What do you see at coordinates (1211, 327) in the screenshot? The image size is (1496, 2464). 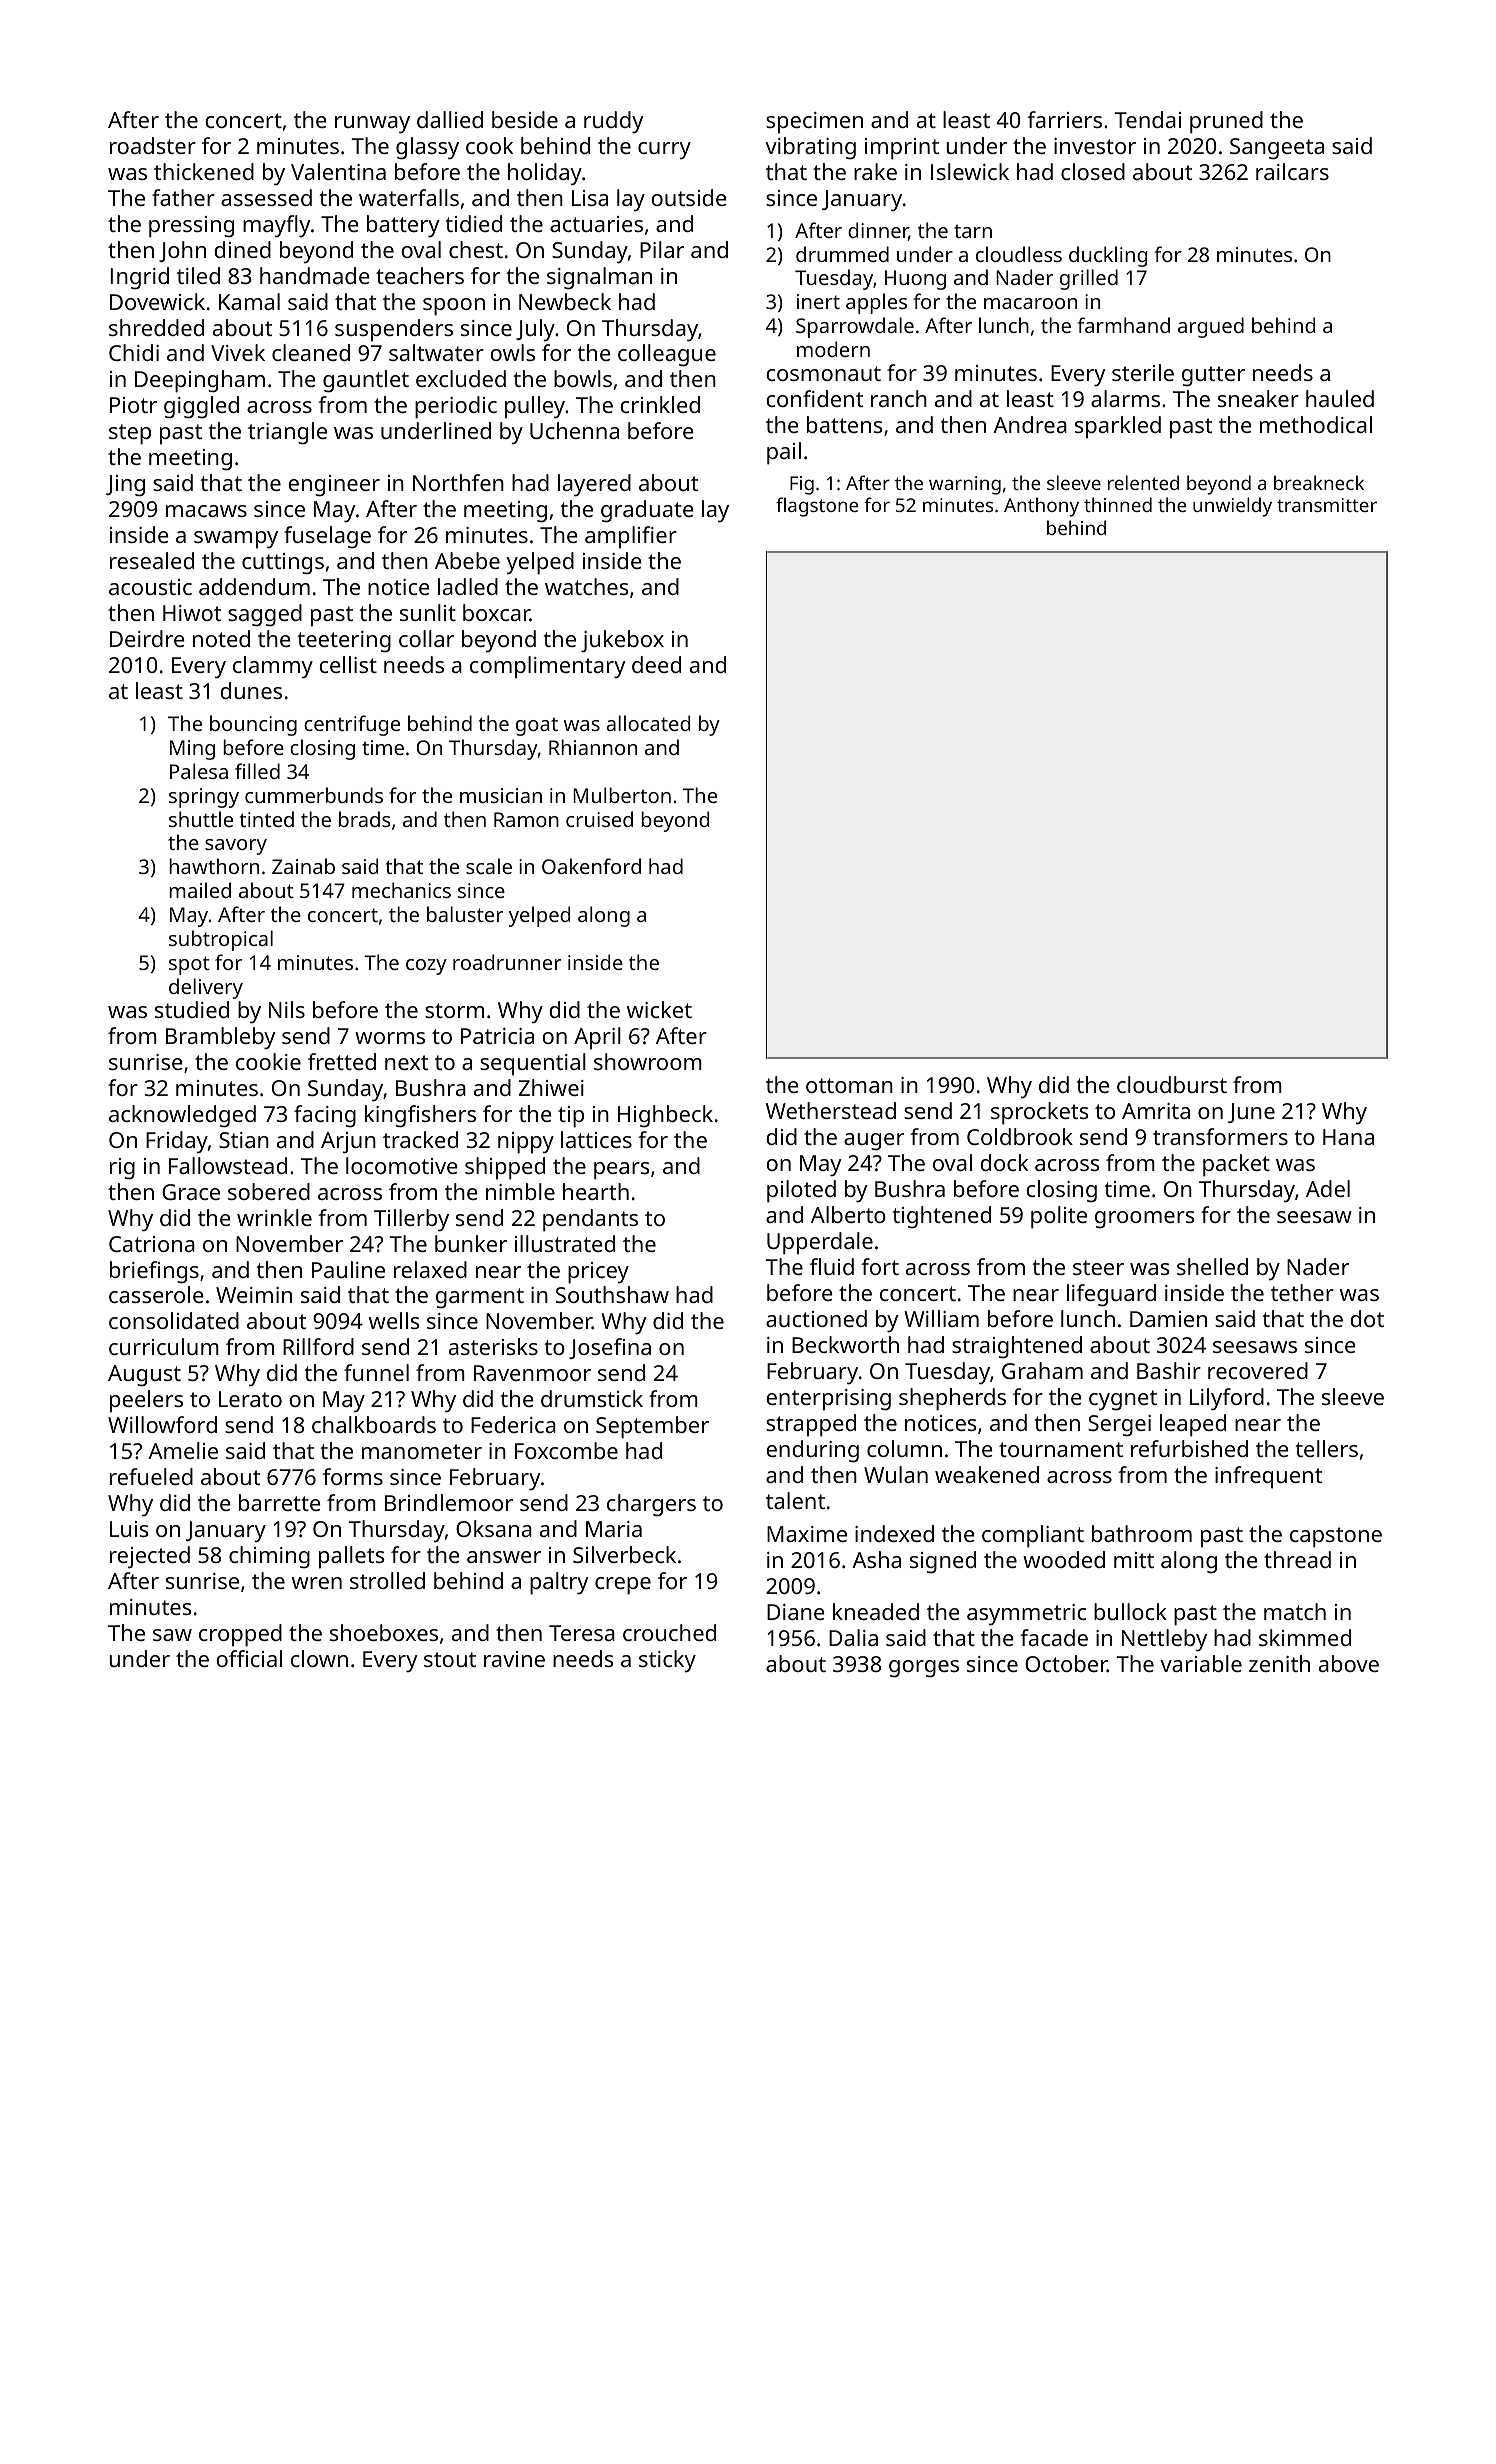 I see `argued` at bounding box center [1211, 327].
